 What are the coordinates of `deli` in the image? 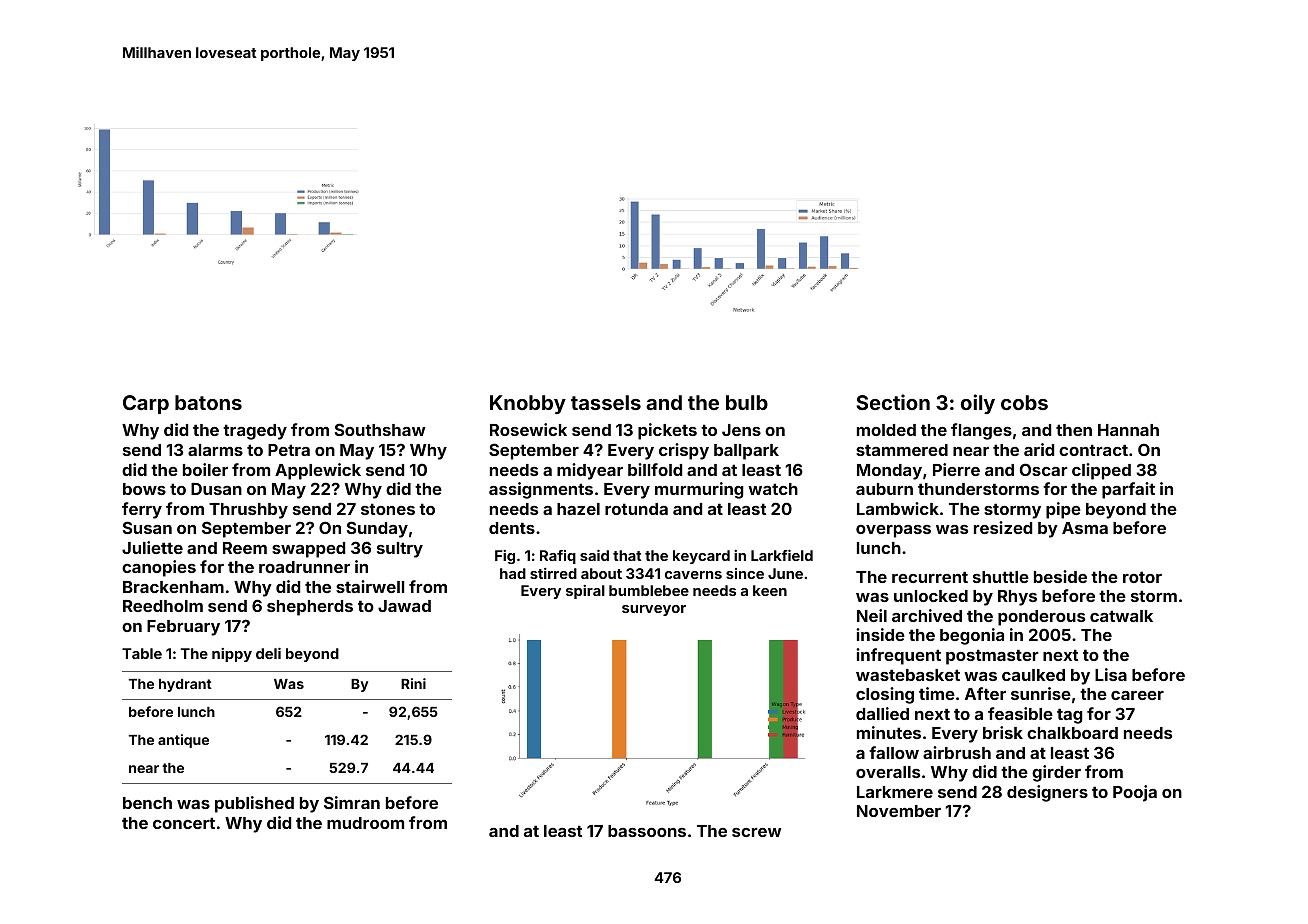 It's located at (268, 653).
